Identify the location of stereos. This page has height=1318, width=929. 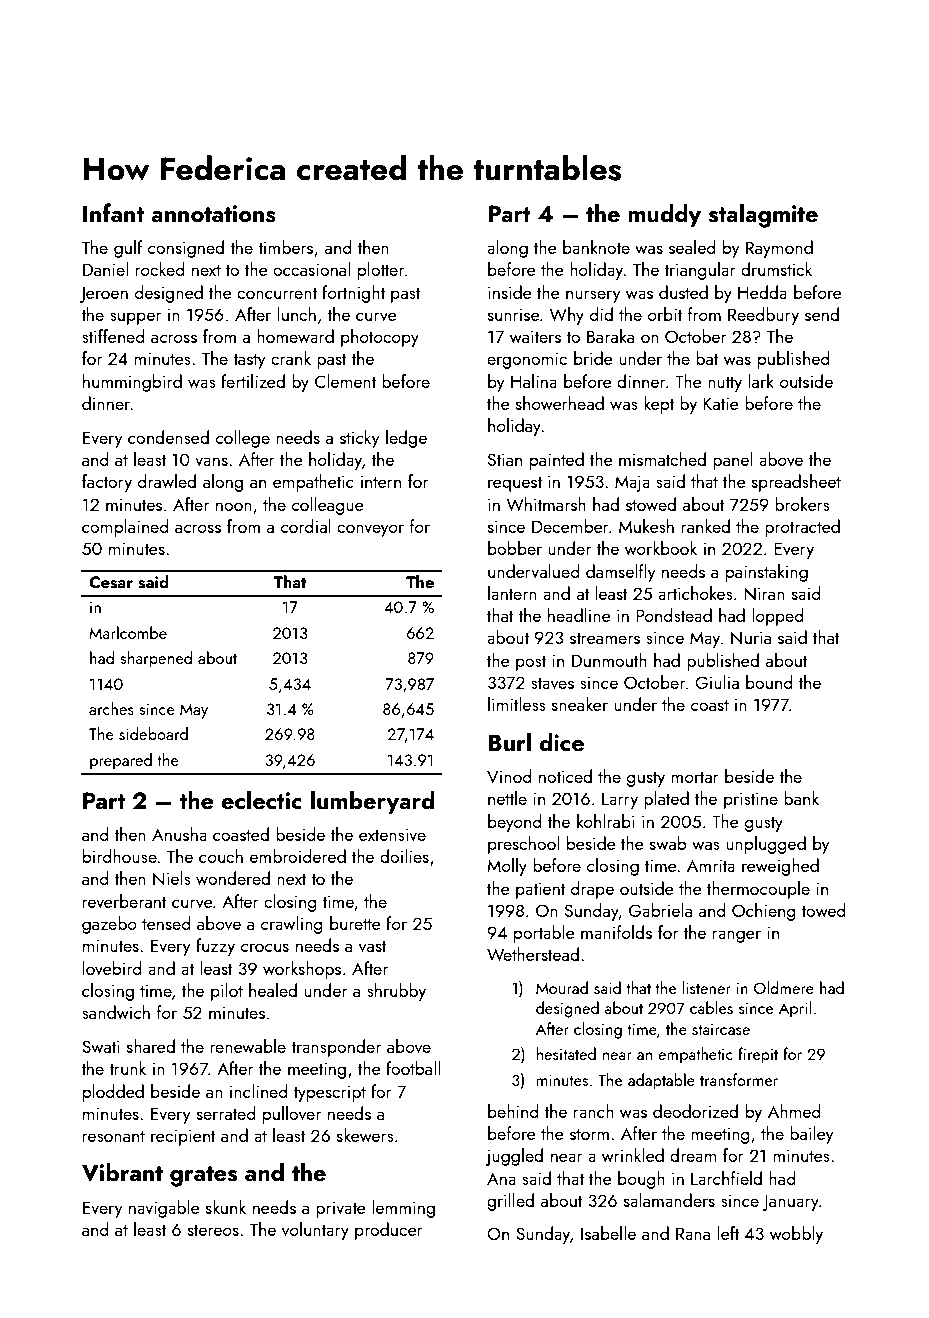
(213, 1230).
